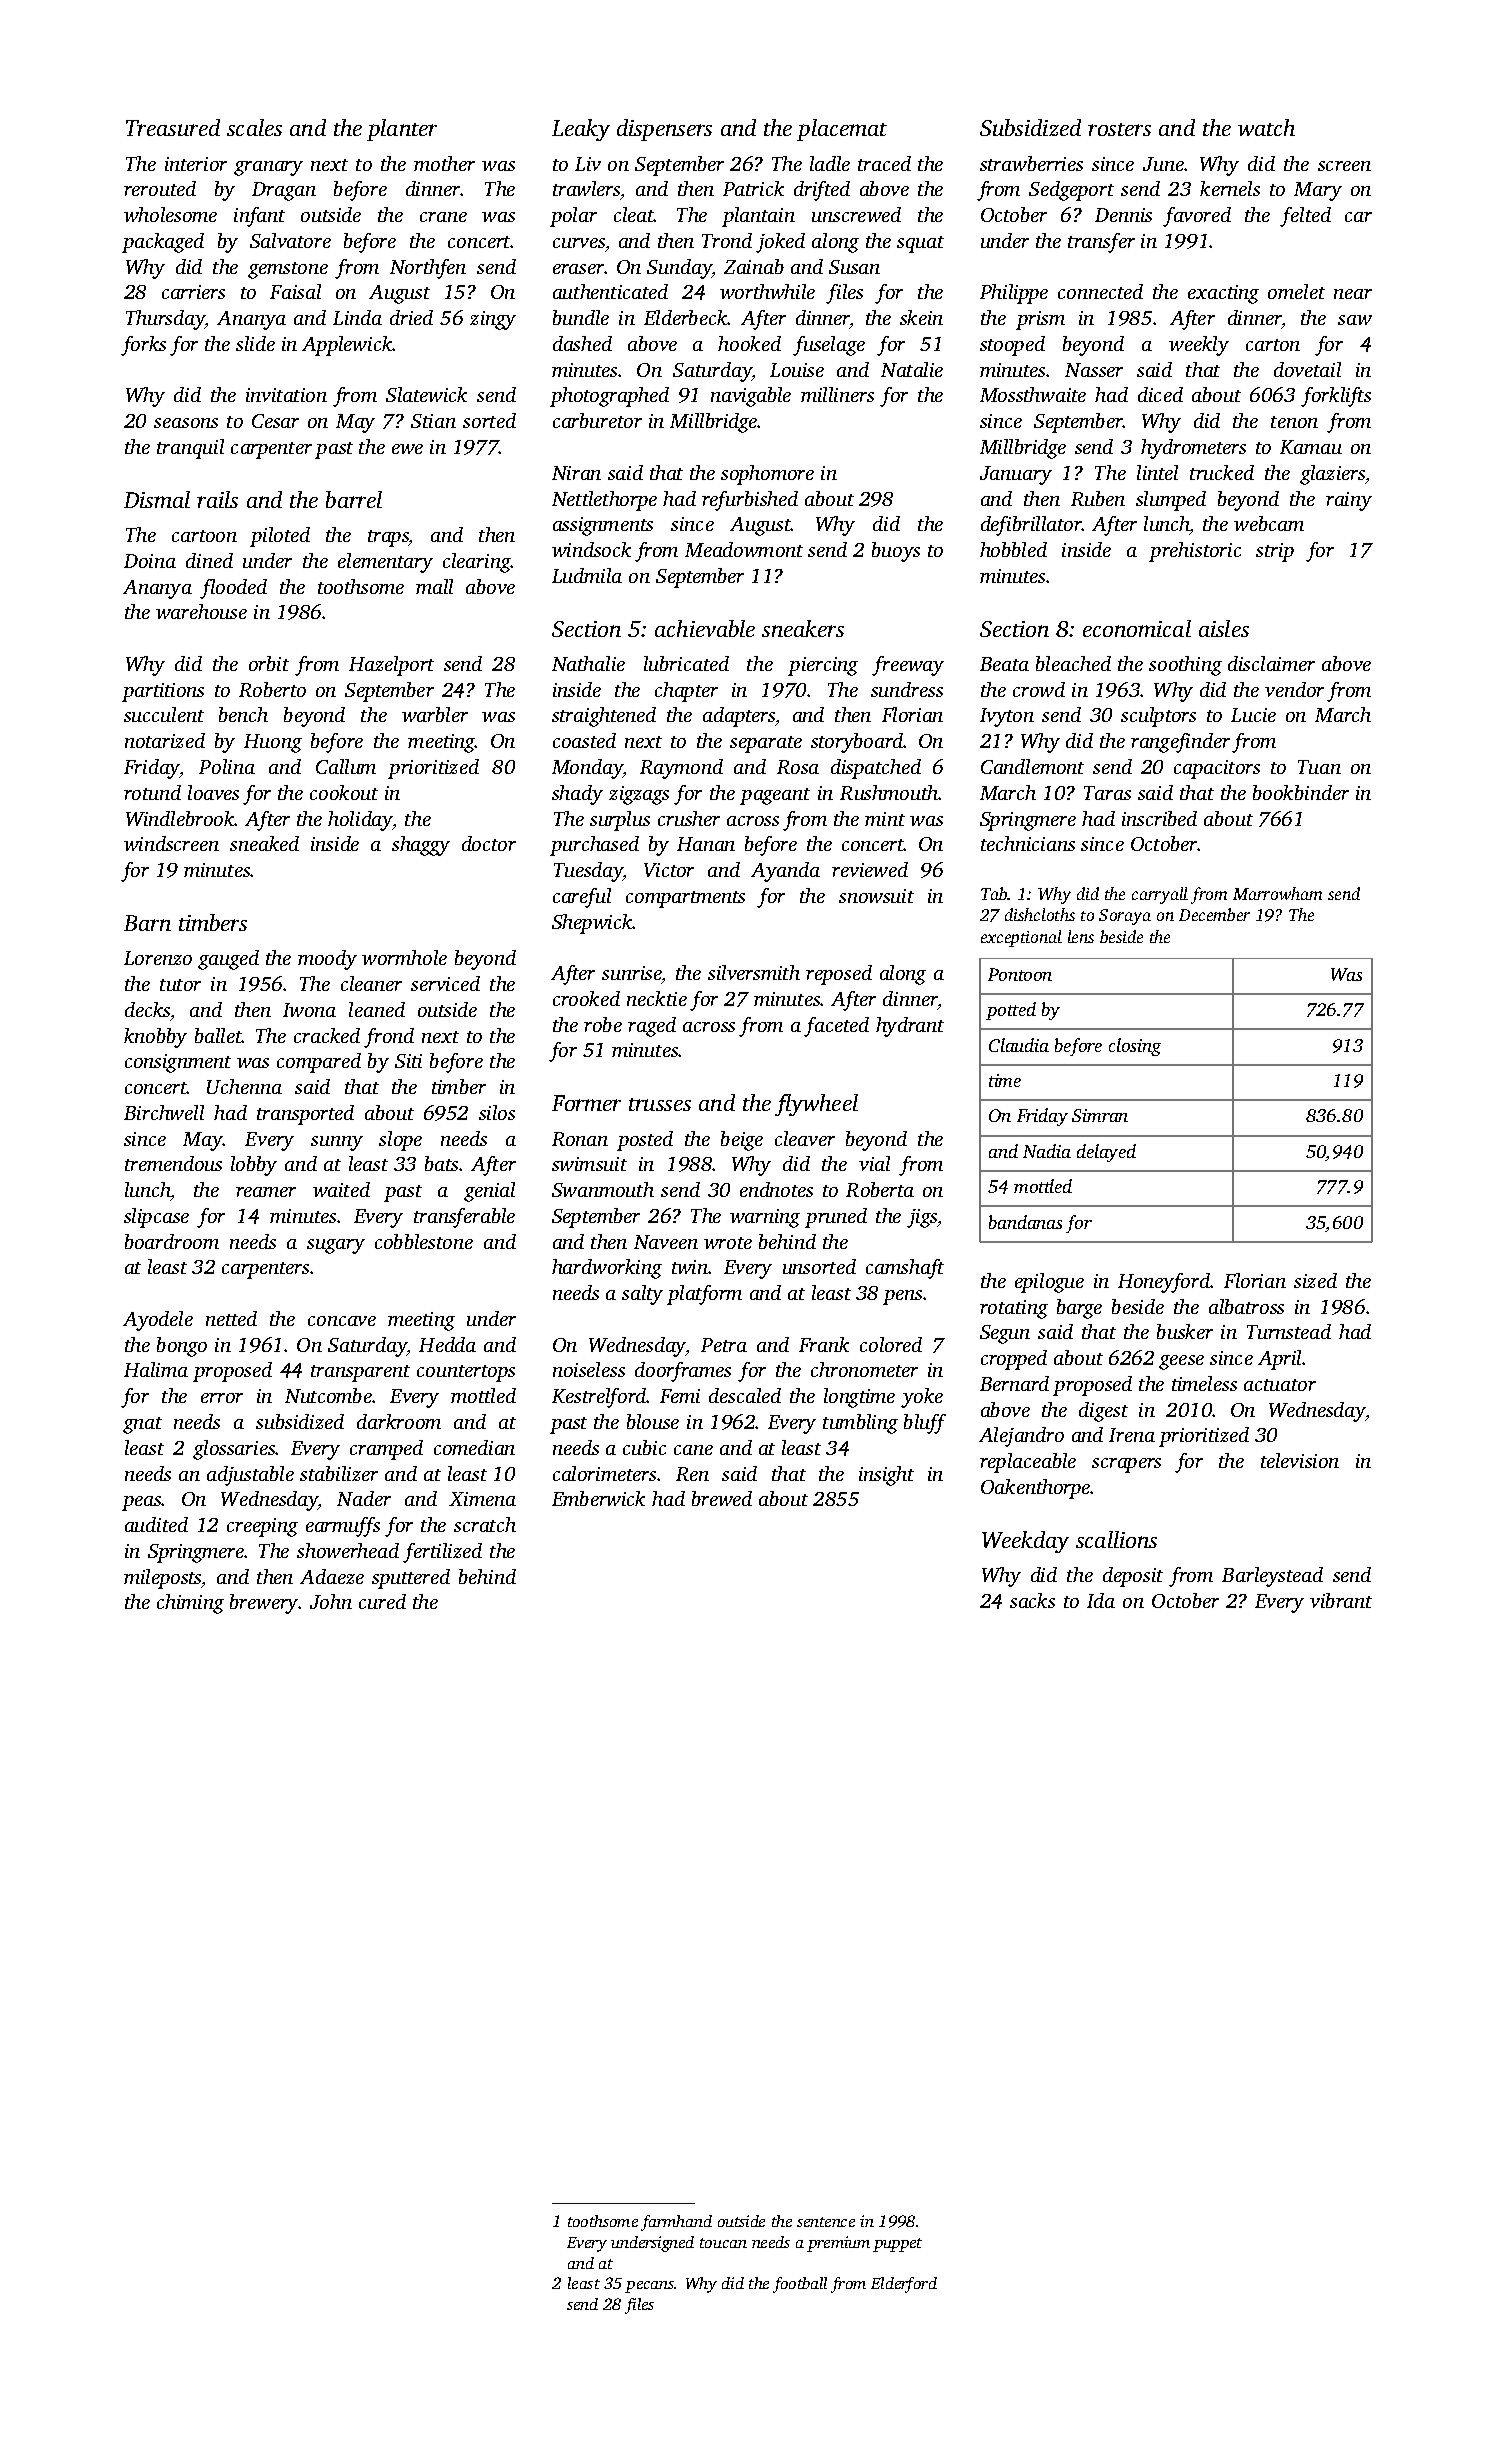 Image resolution: width=1496 pixels, height=2464 pixels. Describe the element at coordinates (421, 846) in the image. I see `shaggy` at that location.
